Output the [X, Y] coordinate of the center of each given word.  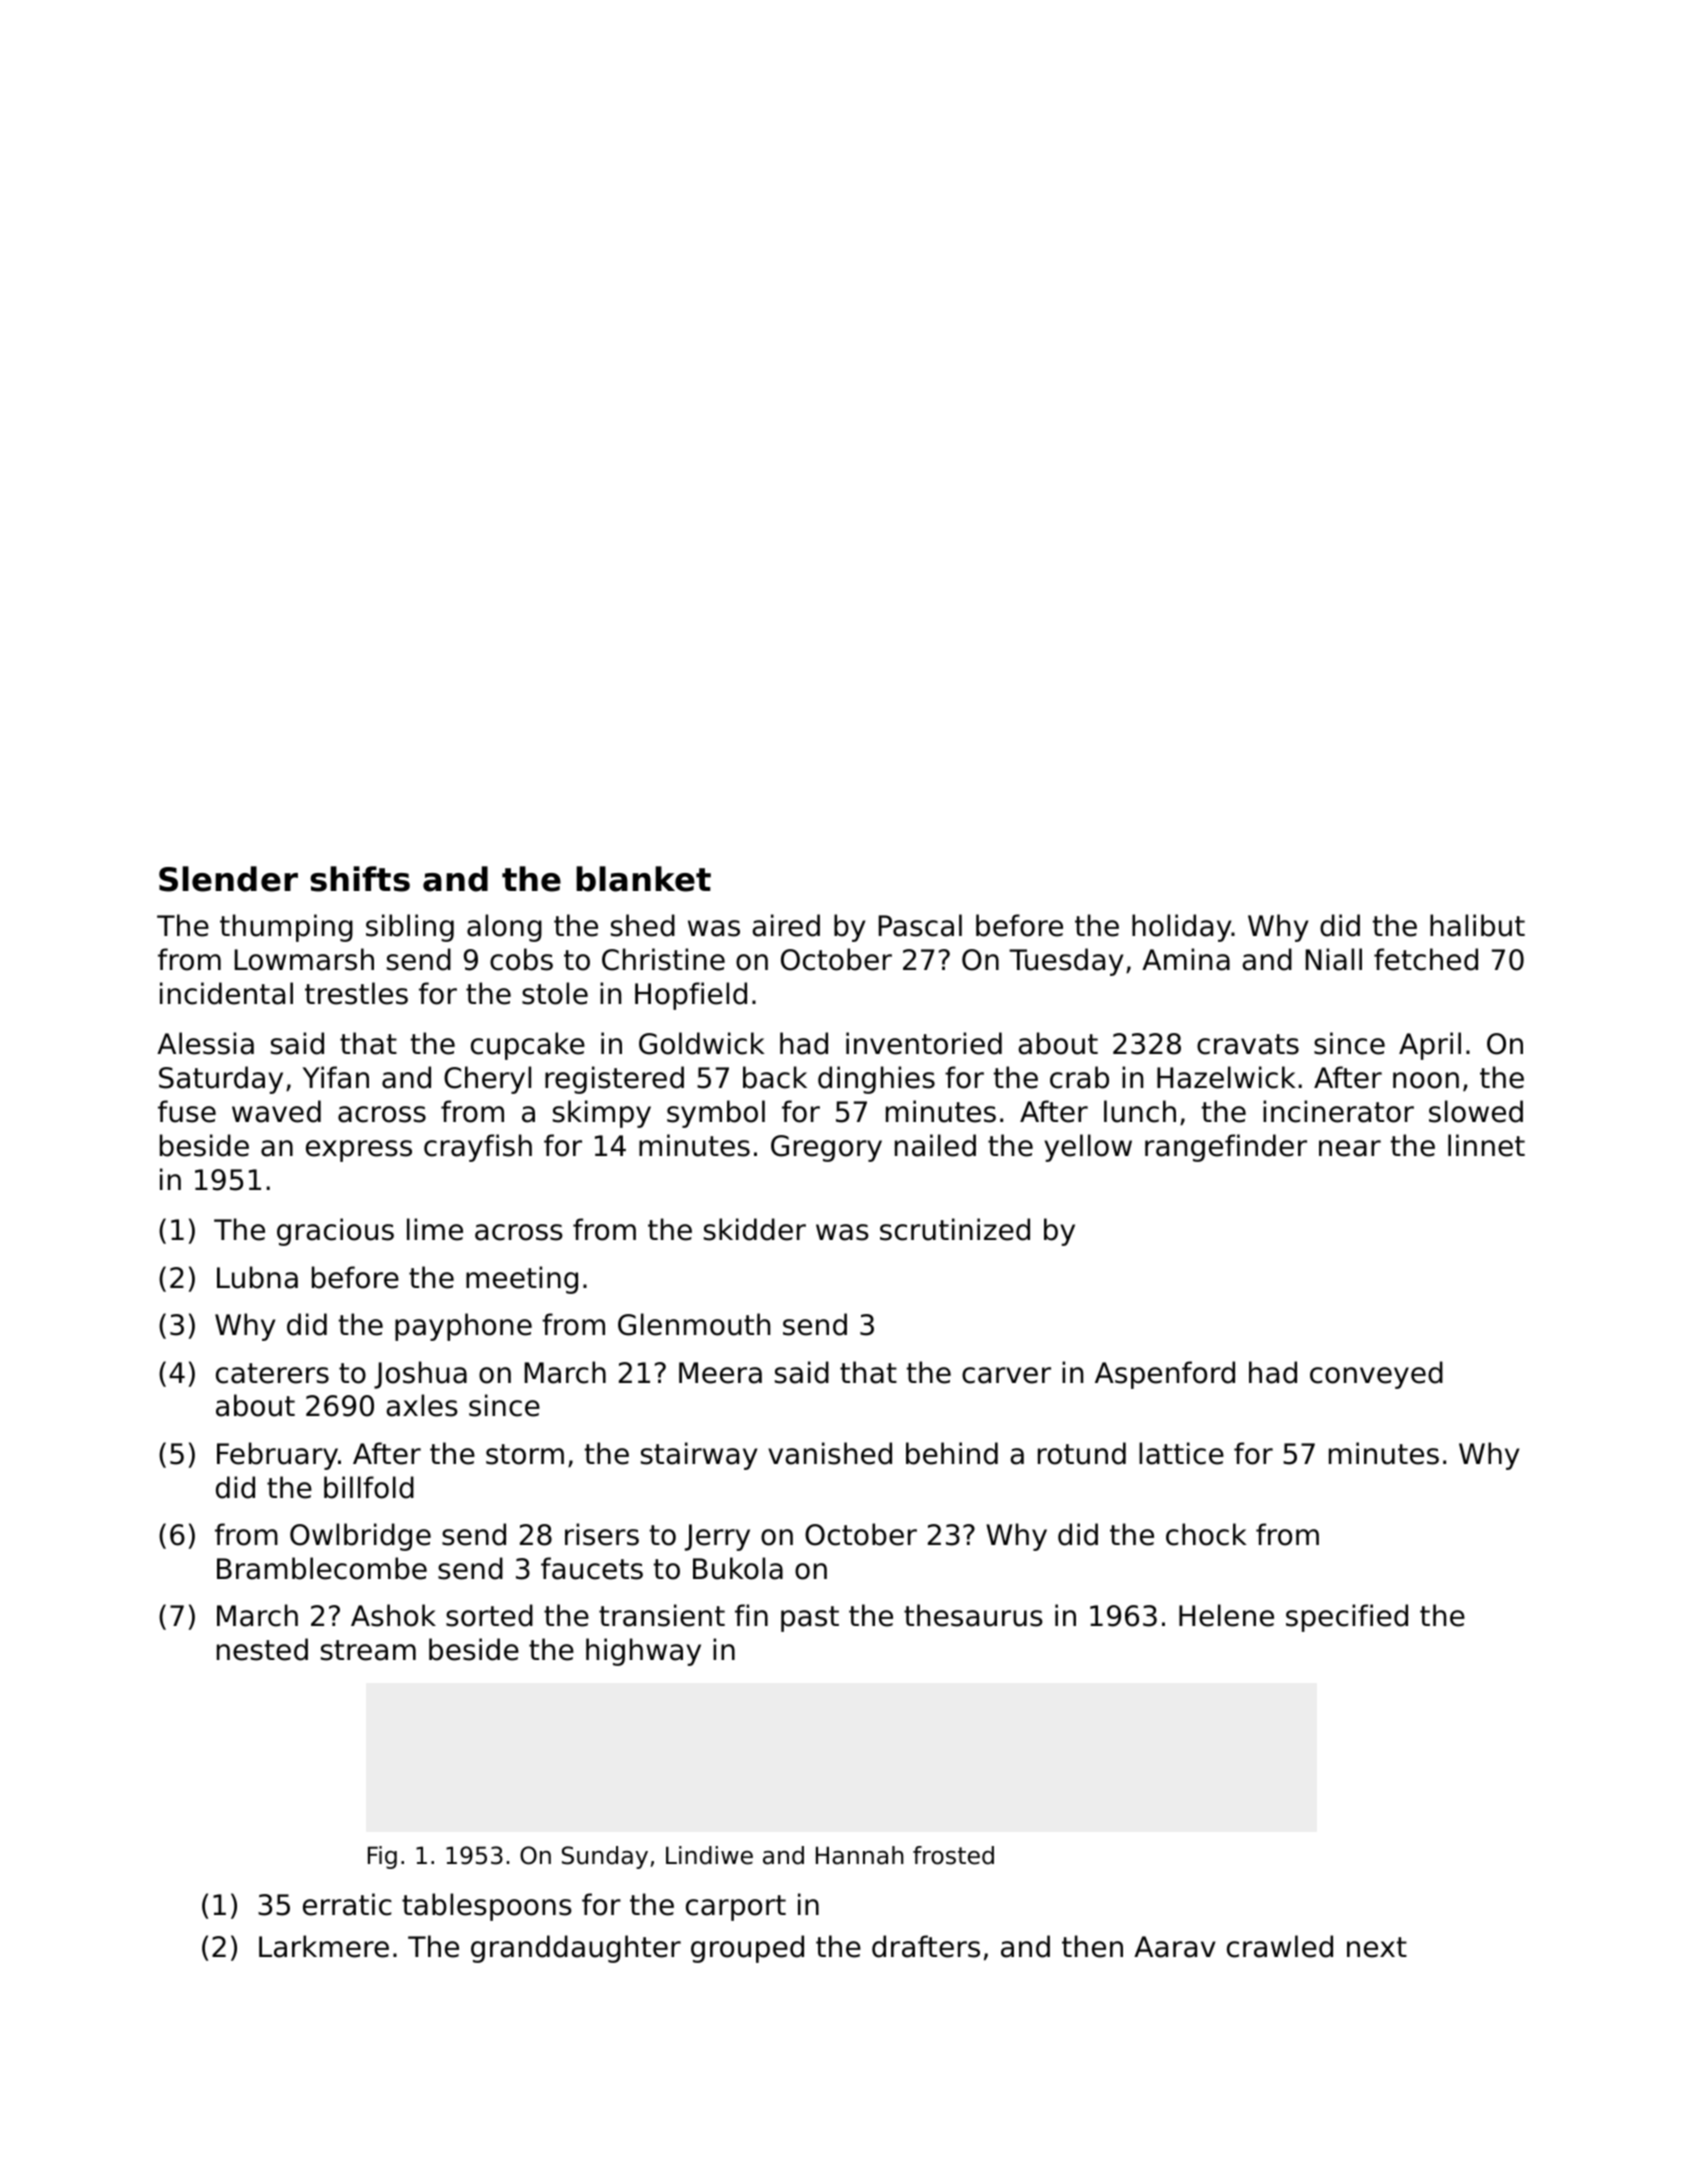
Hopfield [691, 996]
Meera [720, 1373]
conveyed [1376, 1375]
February [277, 1456]
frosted [953, 1855]
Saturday [221, 1080]
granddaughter [576, 1949]
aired [786, 925]
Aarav [1174, 1947]
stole [555, 993]
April [1430, 1046]
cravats [1248, 1044]
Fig [382, 1857]
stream [368, 1650]
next [1377, 1947]
